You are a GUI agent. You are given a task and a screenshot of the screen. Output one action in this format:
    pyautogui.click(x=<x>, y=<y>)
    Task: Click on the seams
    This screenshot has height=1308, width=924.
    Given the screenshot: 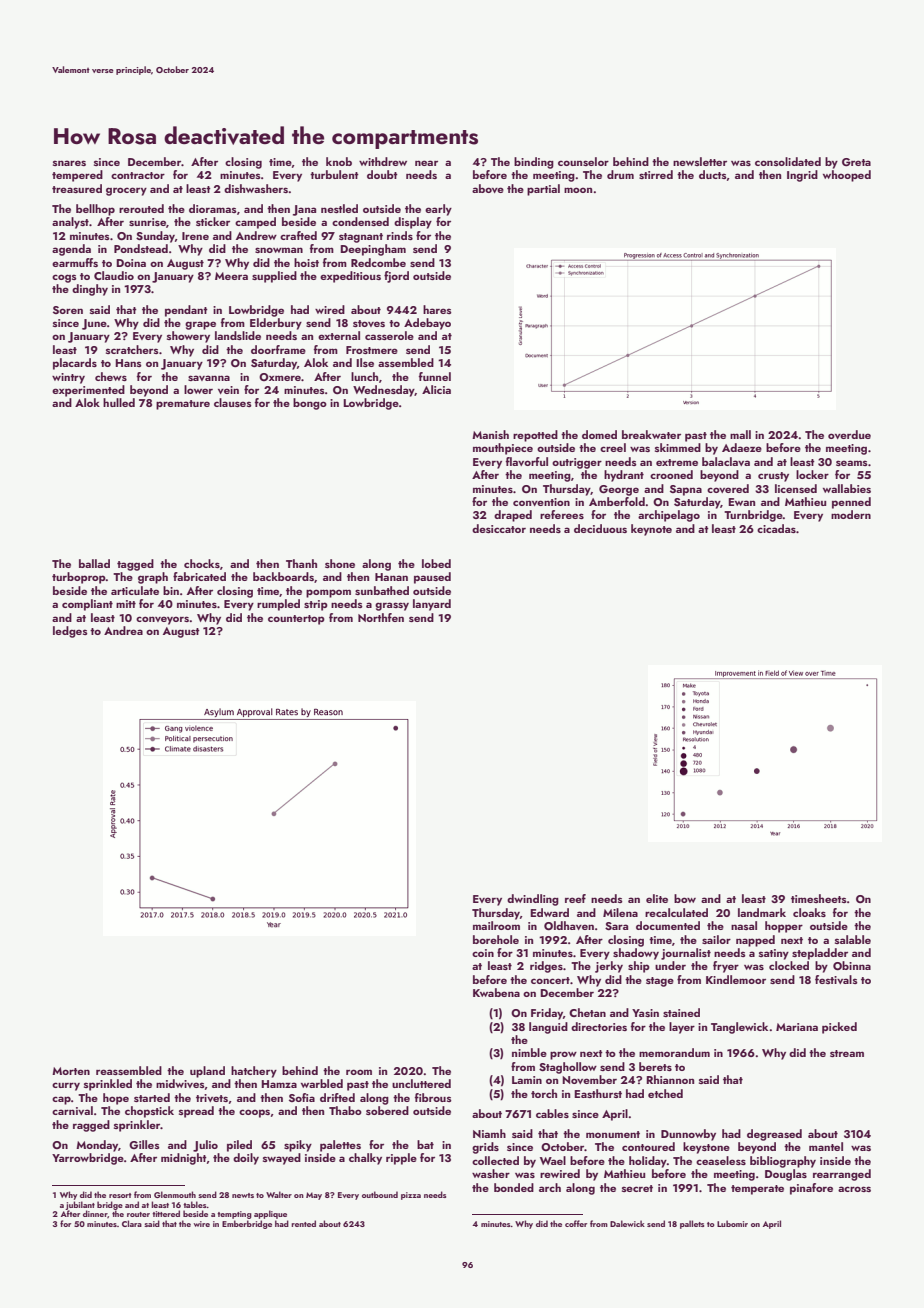 What is the action you would take?
    pyautogui.click(x=852, y=463)
